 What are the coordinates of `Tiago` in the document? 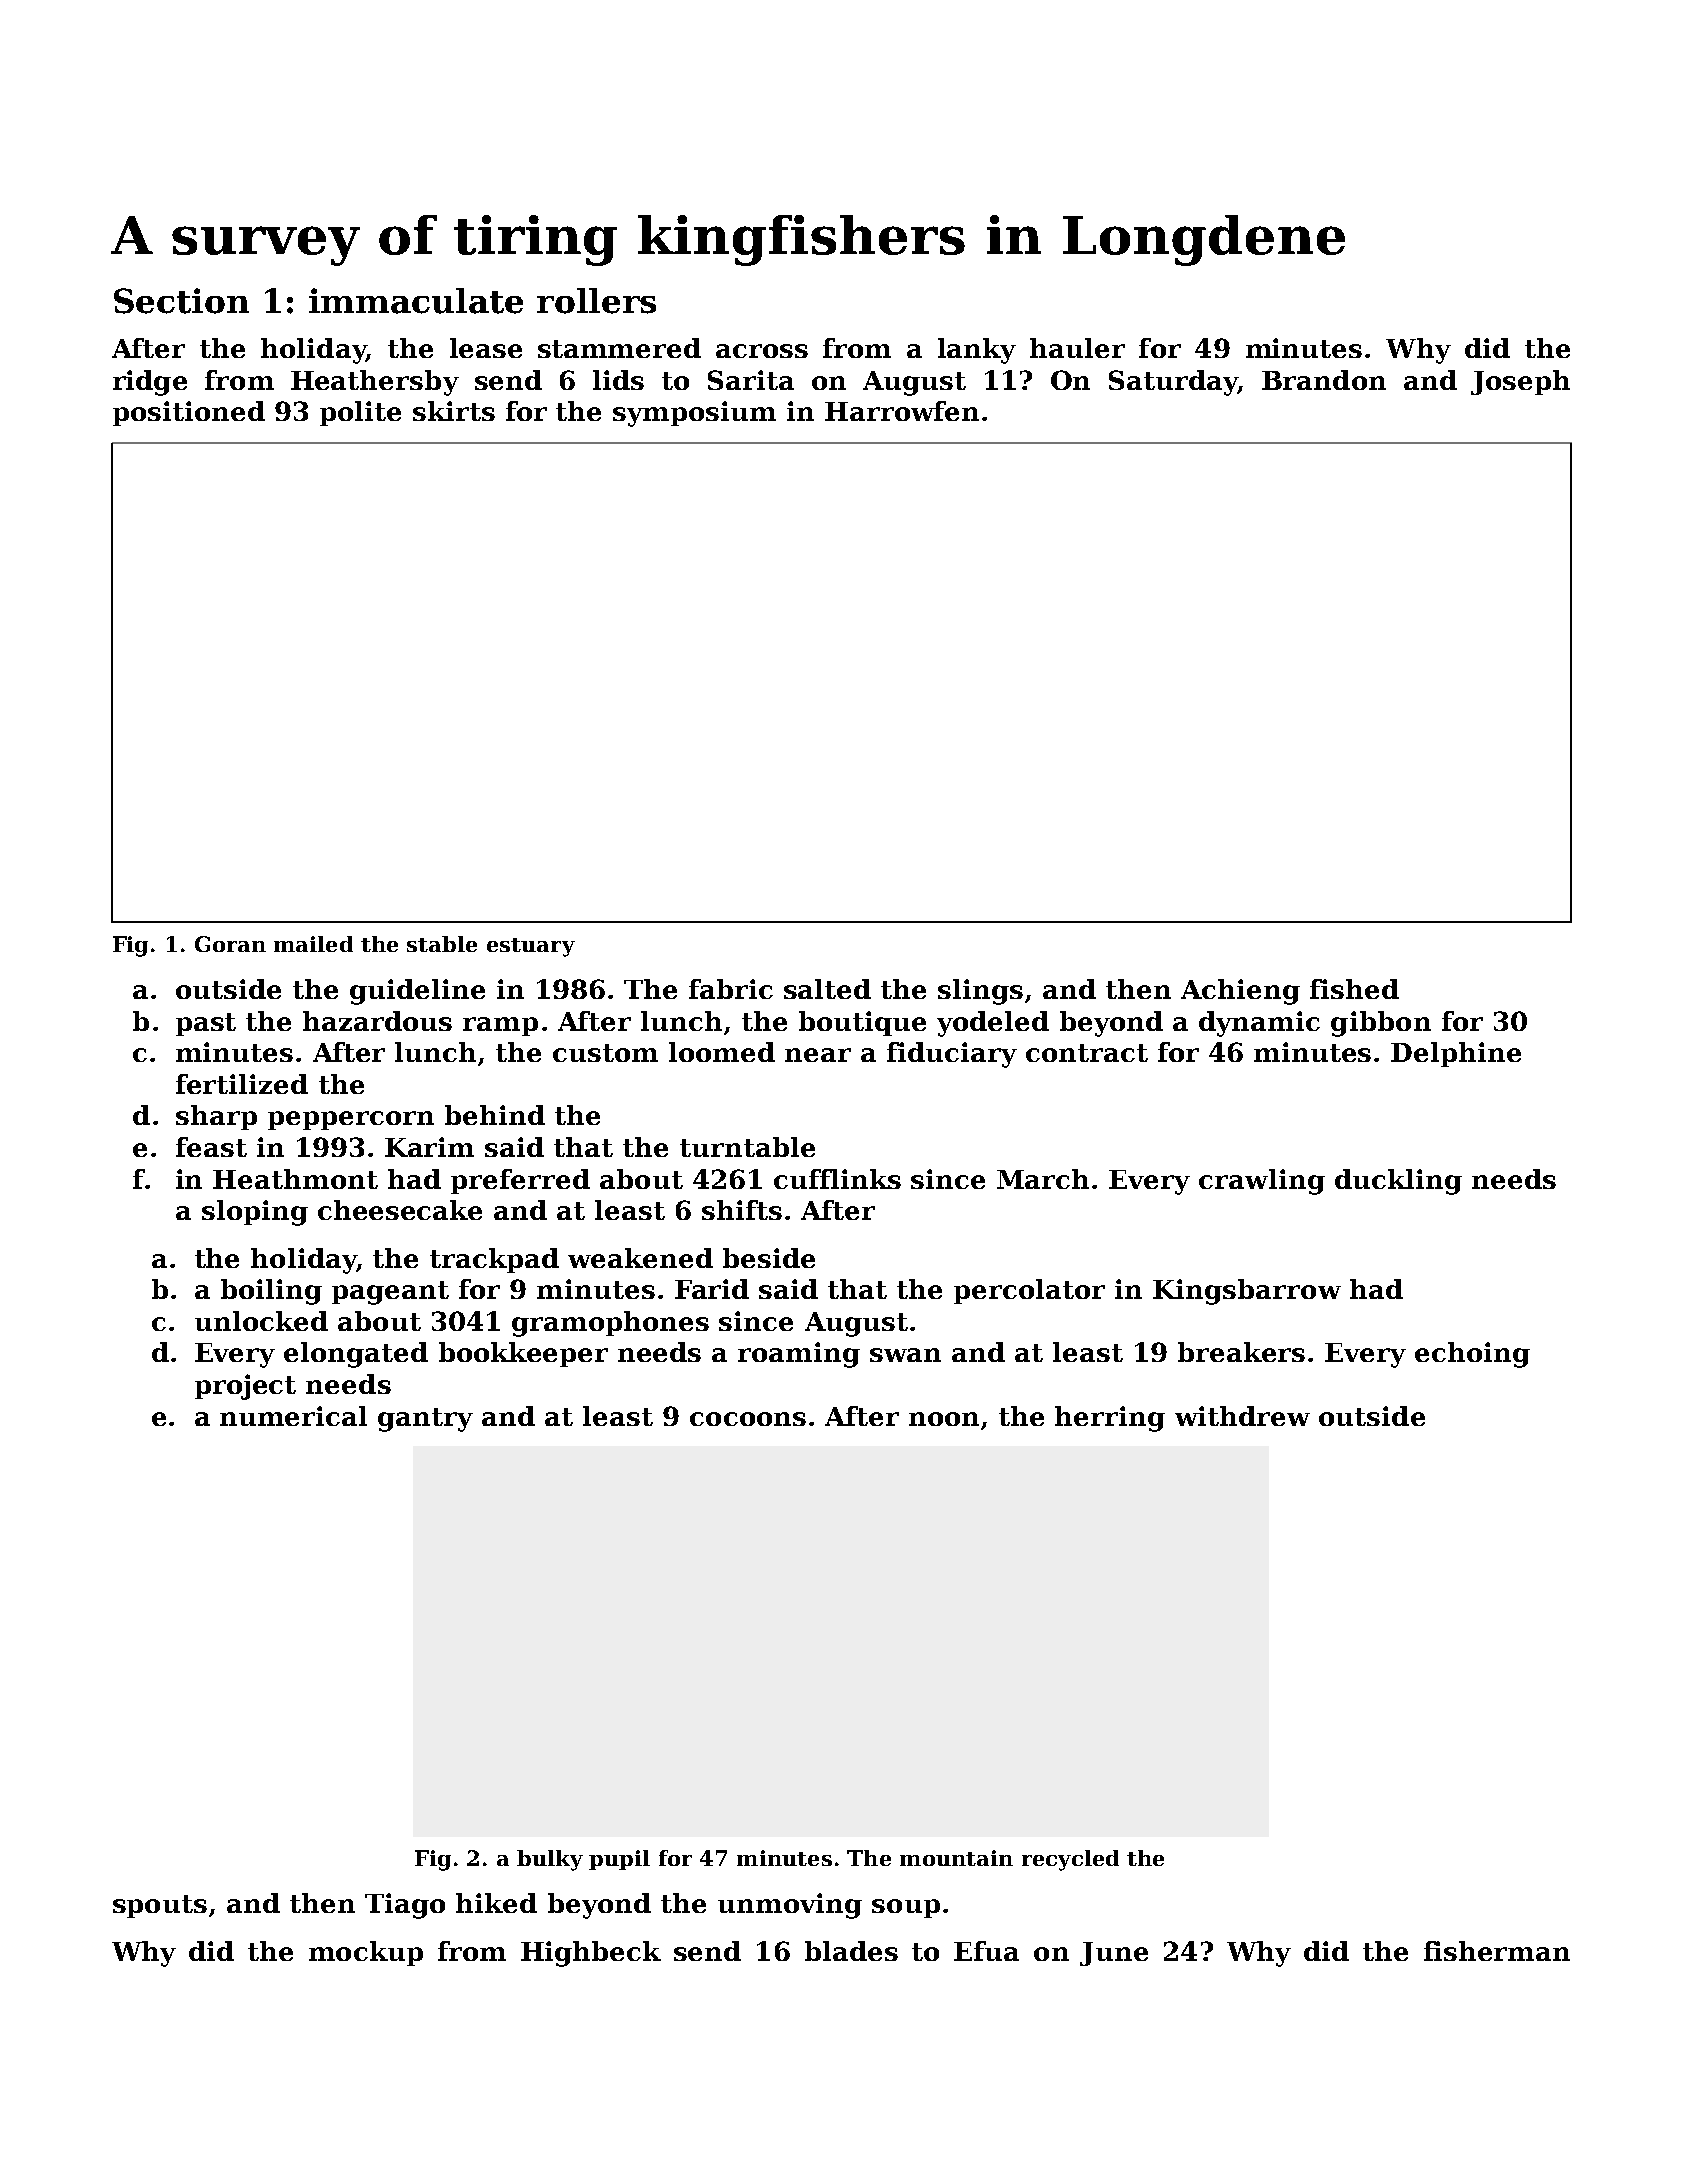 It's located at (405, 1906).
